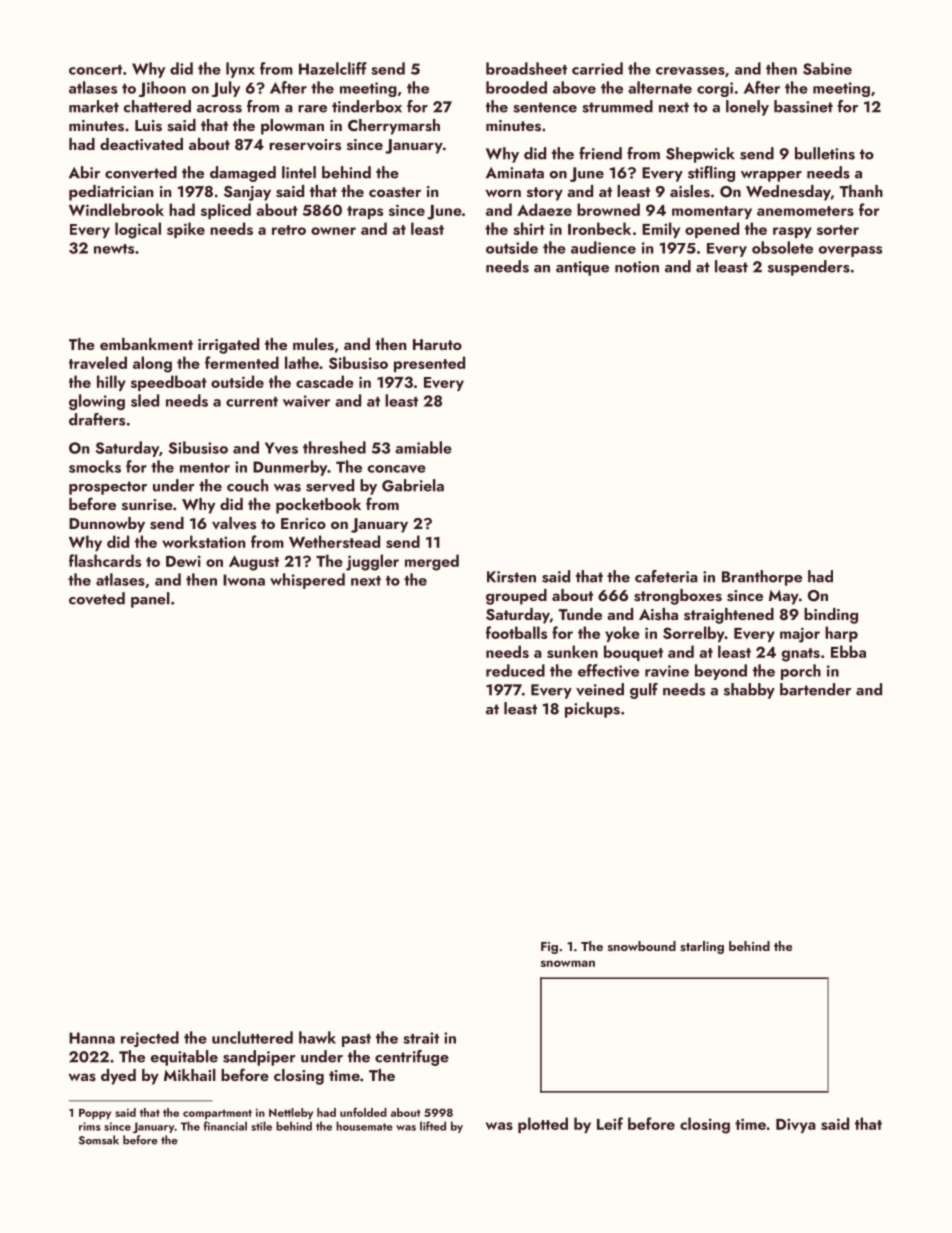 The width and height of the screenshot is (952, 1233). What do you see at coordinates (503, 193) in the screenshot?
I see `worn` at bounding box center [503, 193].
